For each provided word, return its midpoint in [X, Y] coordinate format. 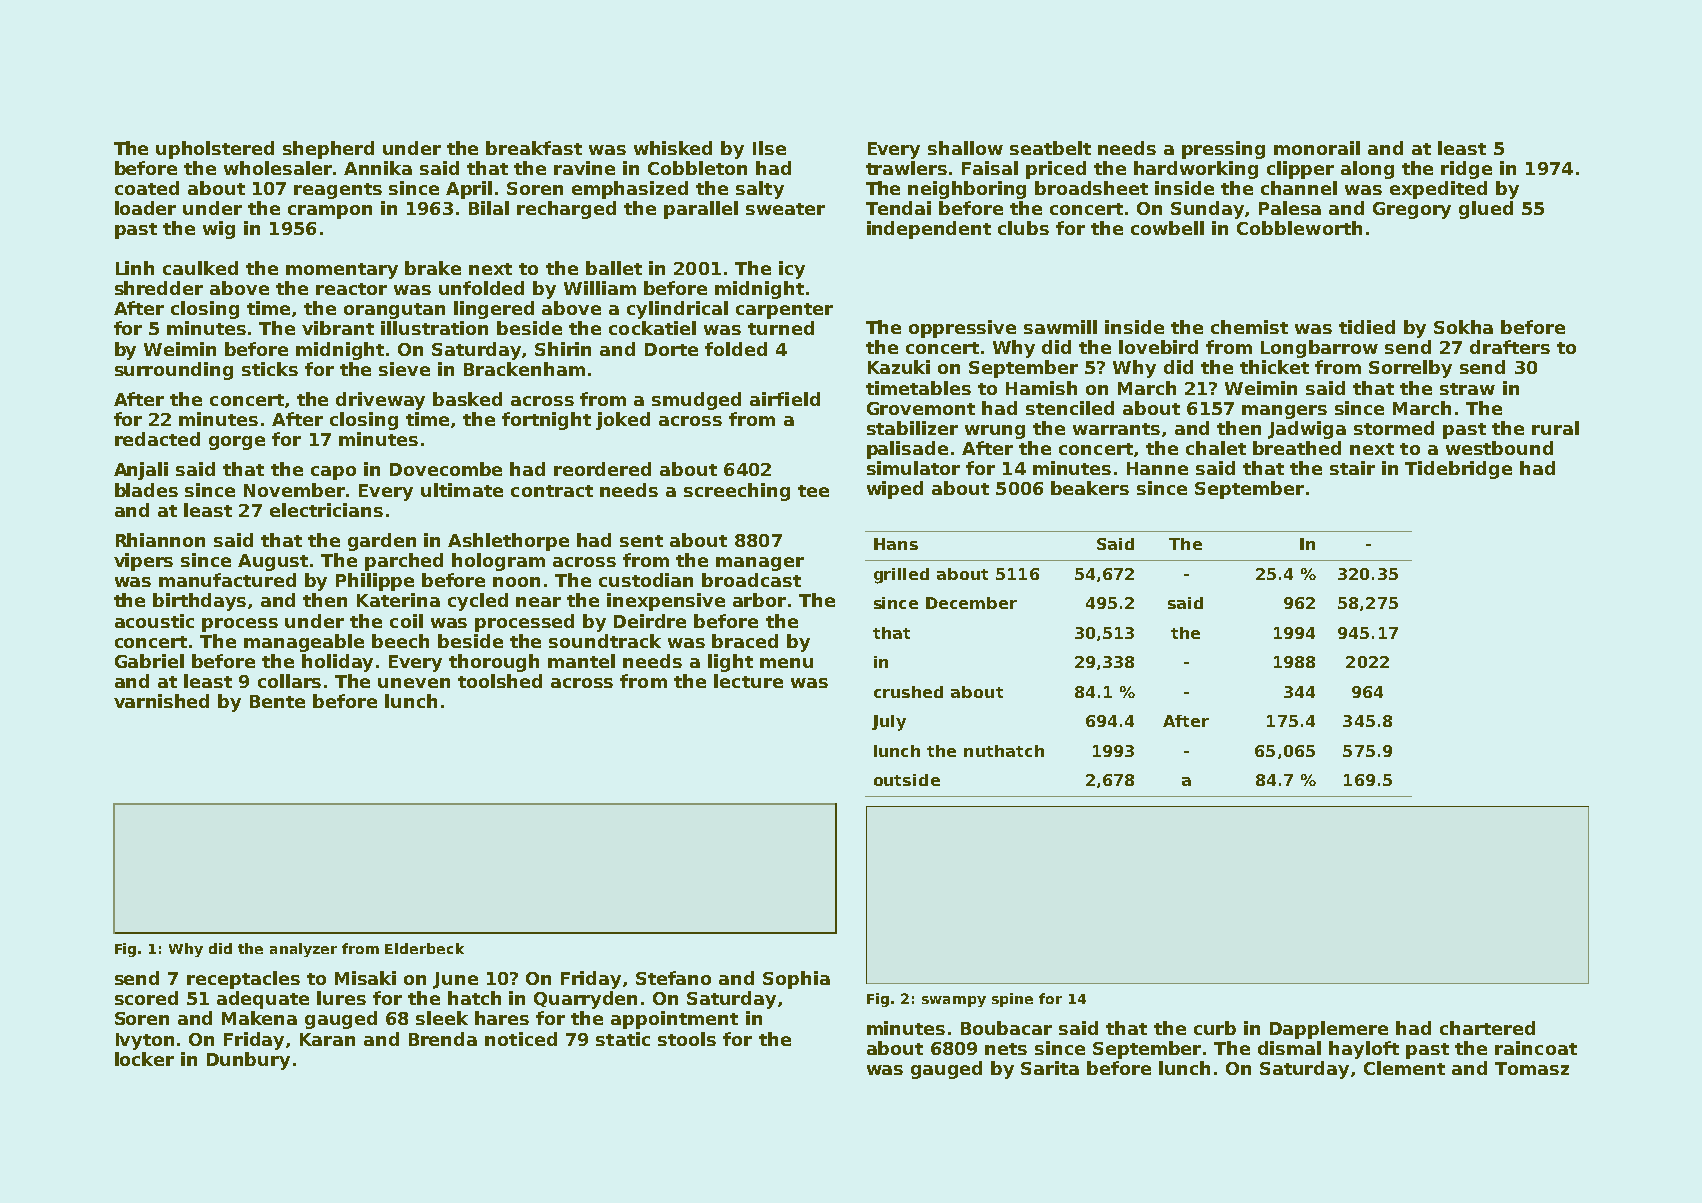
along [1367, 170]
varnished [161, 701]
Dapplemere [1329, 1030]
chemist [1249, 327]
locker [144, 1059]
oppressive [962, 329]
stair [1352, 468]
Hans [896, 544]
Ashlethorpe [508, 542]
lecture [748, 681]
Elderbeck [424, 948]
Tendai [898, 208]
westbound [1499, 448]
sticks [270, 369]
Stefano [673, 978]
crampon [330, 212]
